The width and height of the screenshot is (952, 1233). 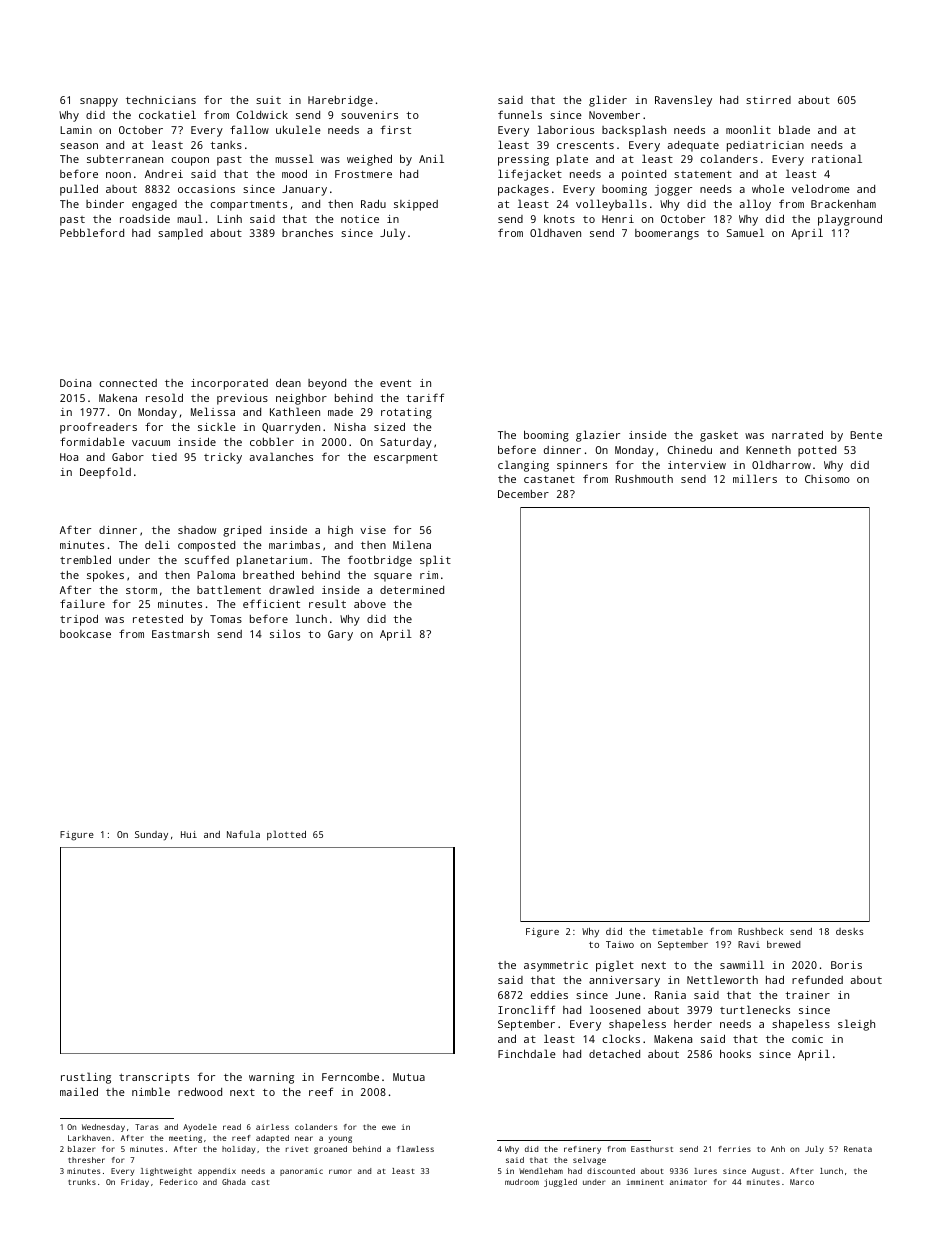 I want to click on snappy, so click(x=99, y=102).
